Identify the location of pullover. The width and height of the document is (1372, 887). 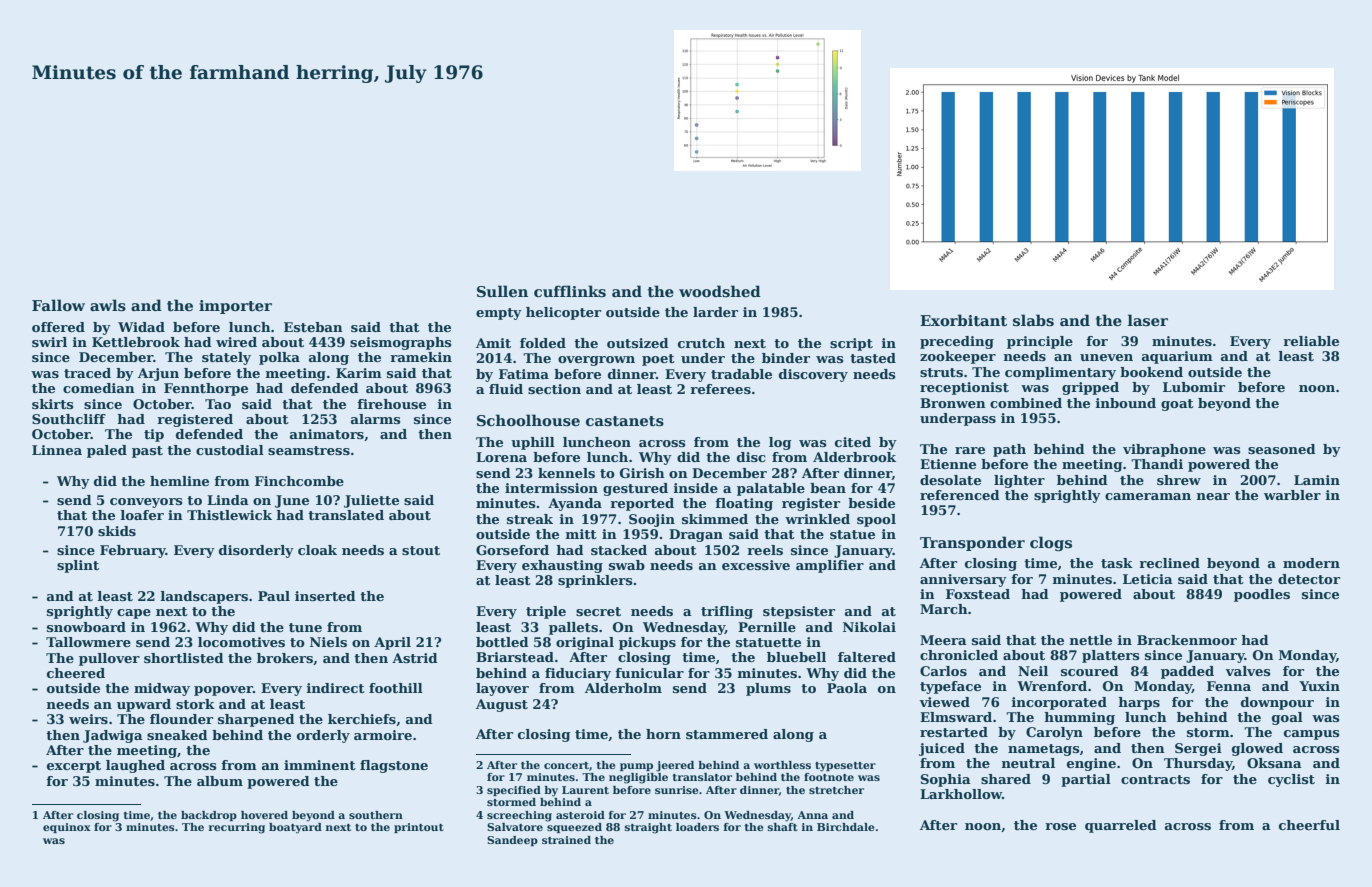
(109, 659).
